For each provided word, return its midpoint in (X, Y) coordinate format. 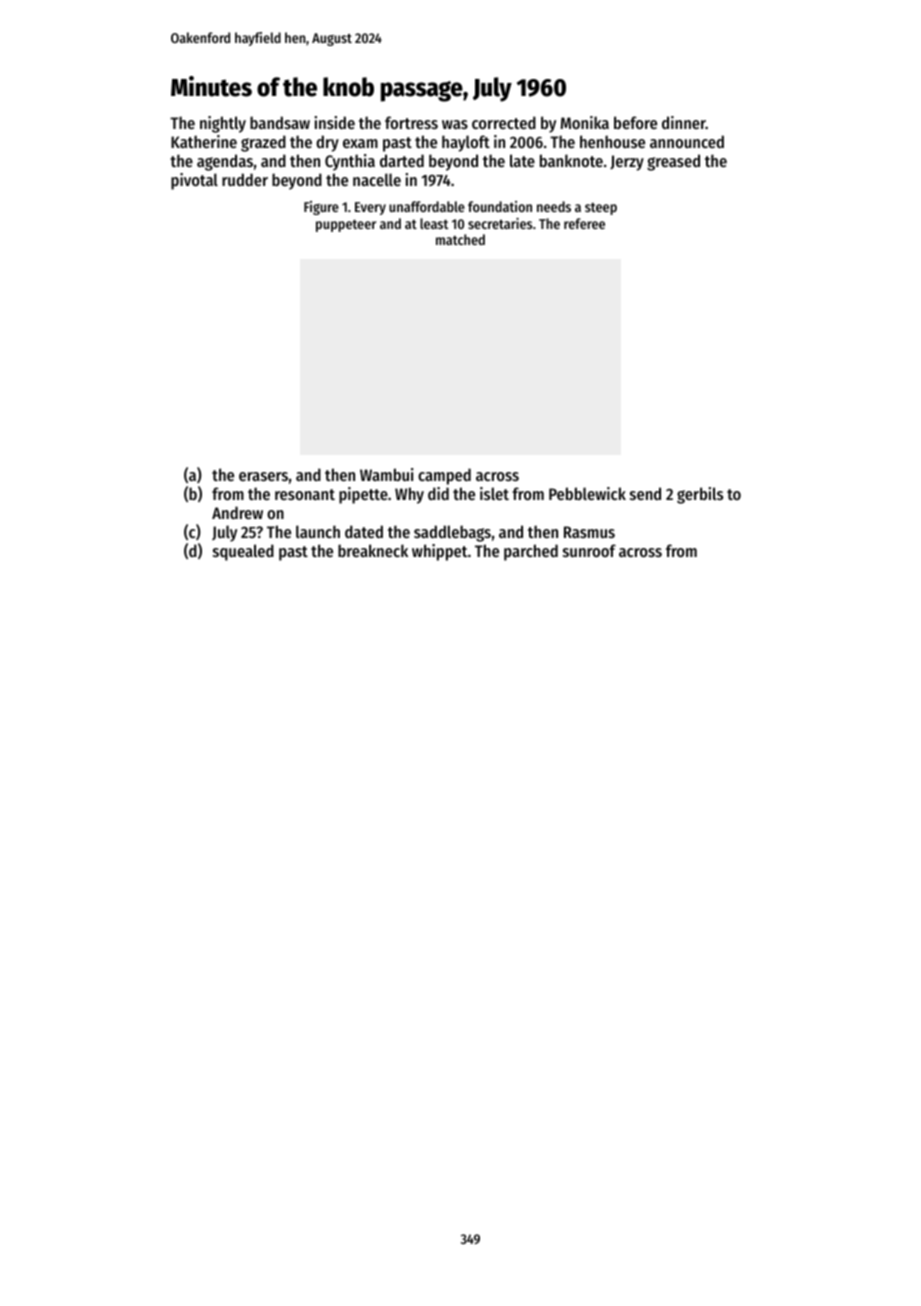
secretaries (500, 223)
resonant (305, 494)
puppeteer (346, 226)
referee (584, 223)
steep (601, 209)
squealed (243, 552)
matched (460, 239)
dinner (684, 122)
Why (409, 495)
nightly (223, 124)
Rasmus (589, 532)
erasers (263, 476)
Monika (584, 122)
